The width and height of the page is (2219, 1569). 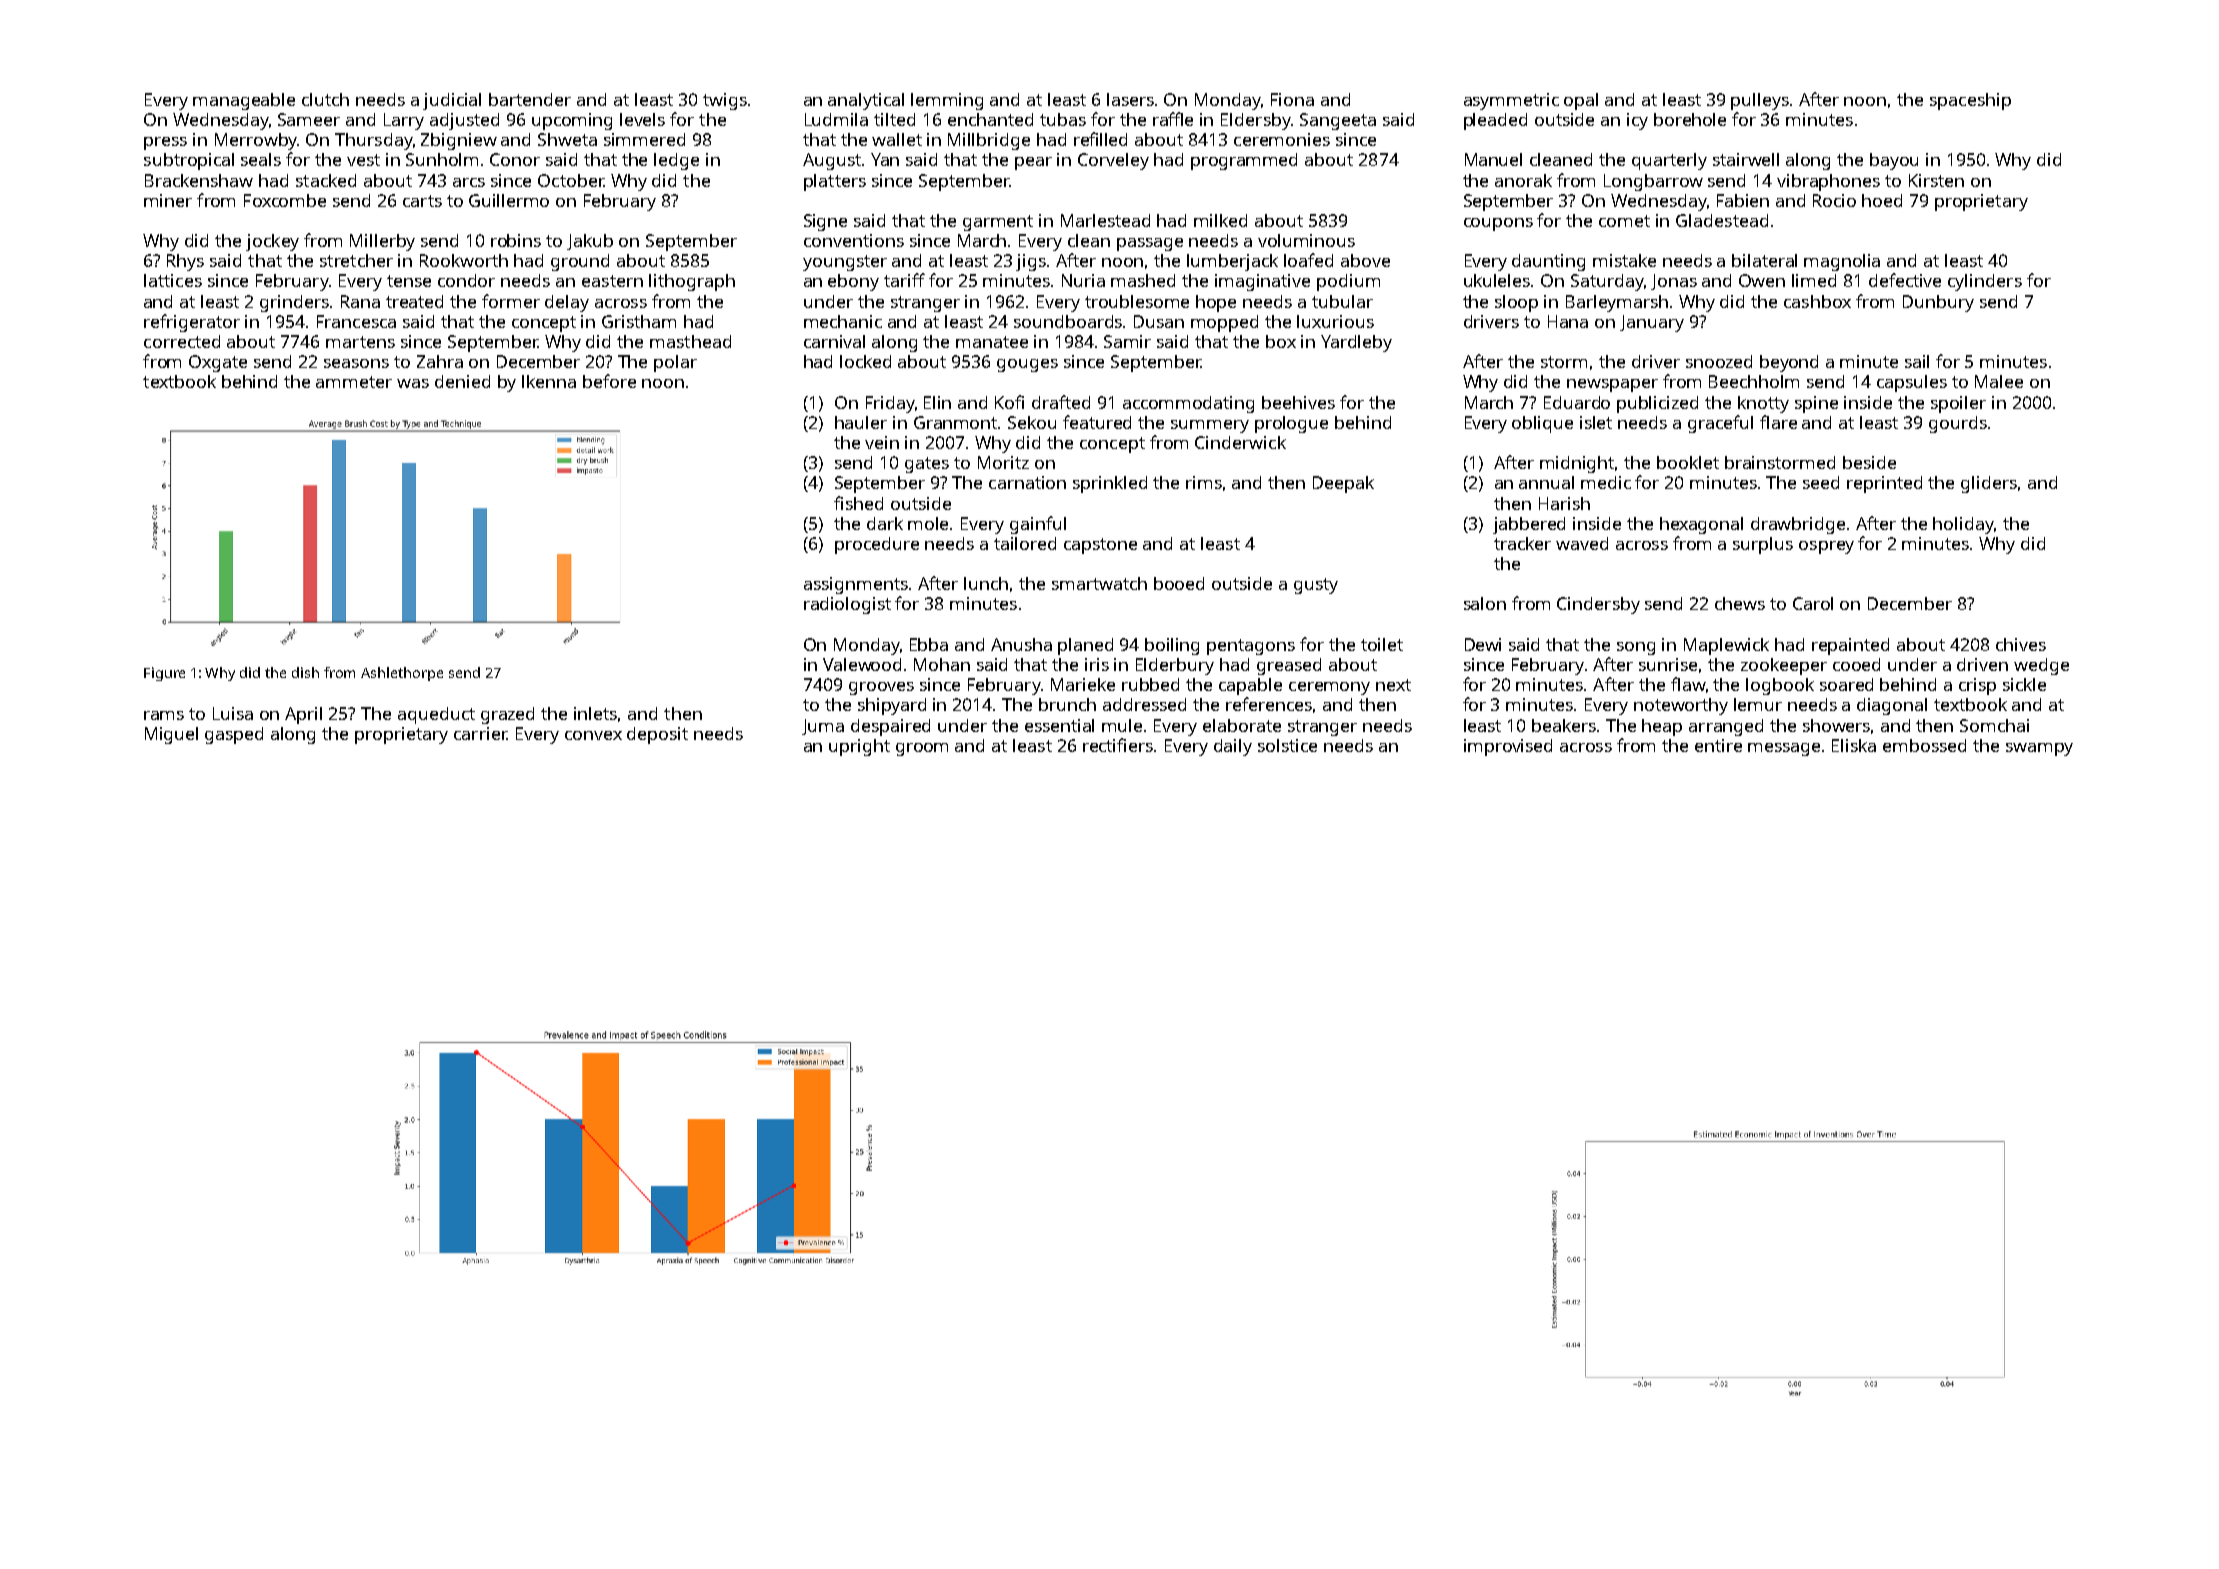 I want to click on lasers, so click(x=1130, y=99).
